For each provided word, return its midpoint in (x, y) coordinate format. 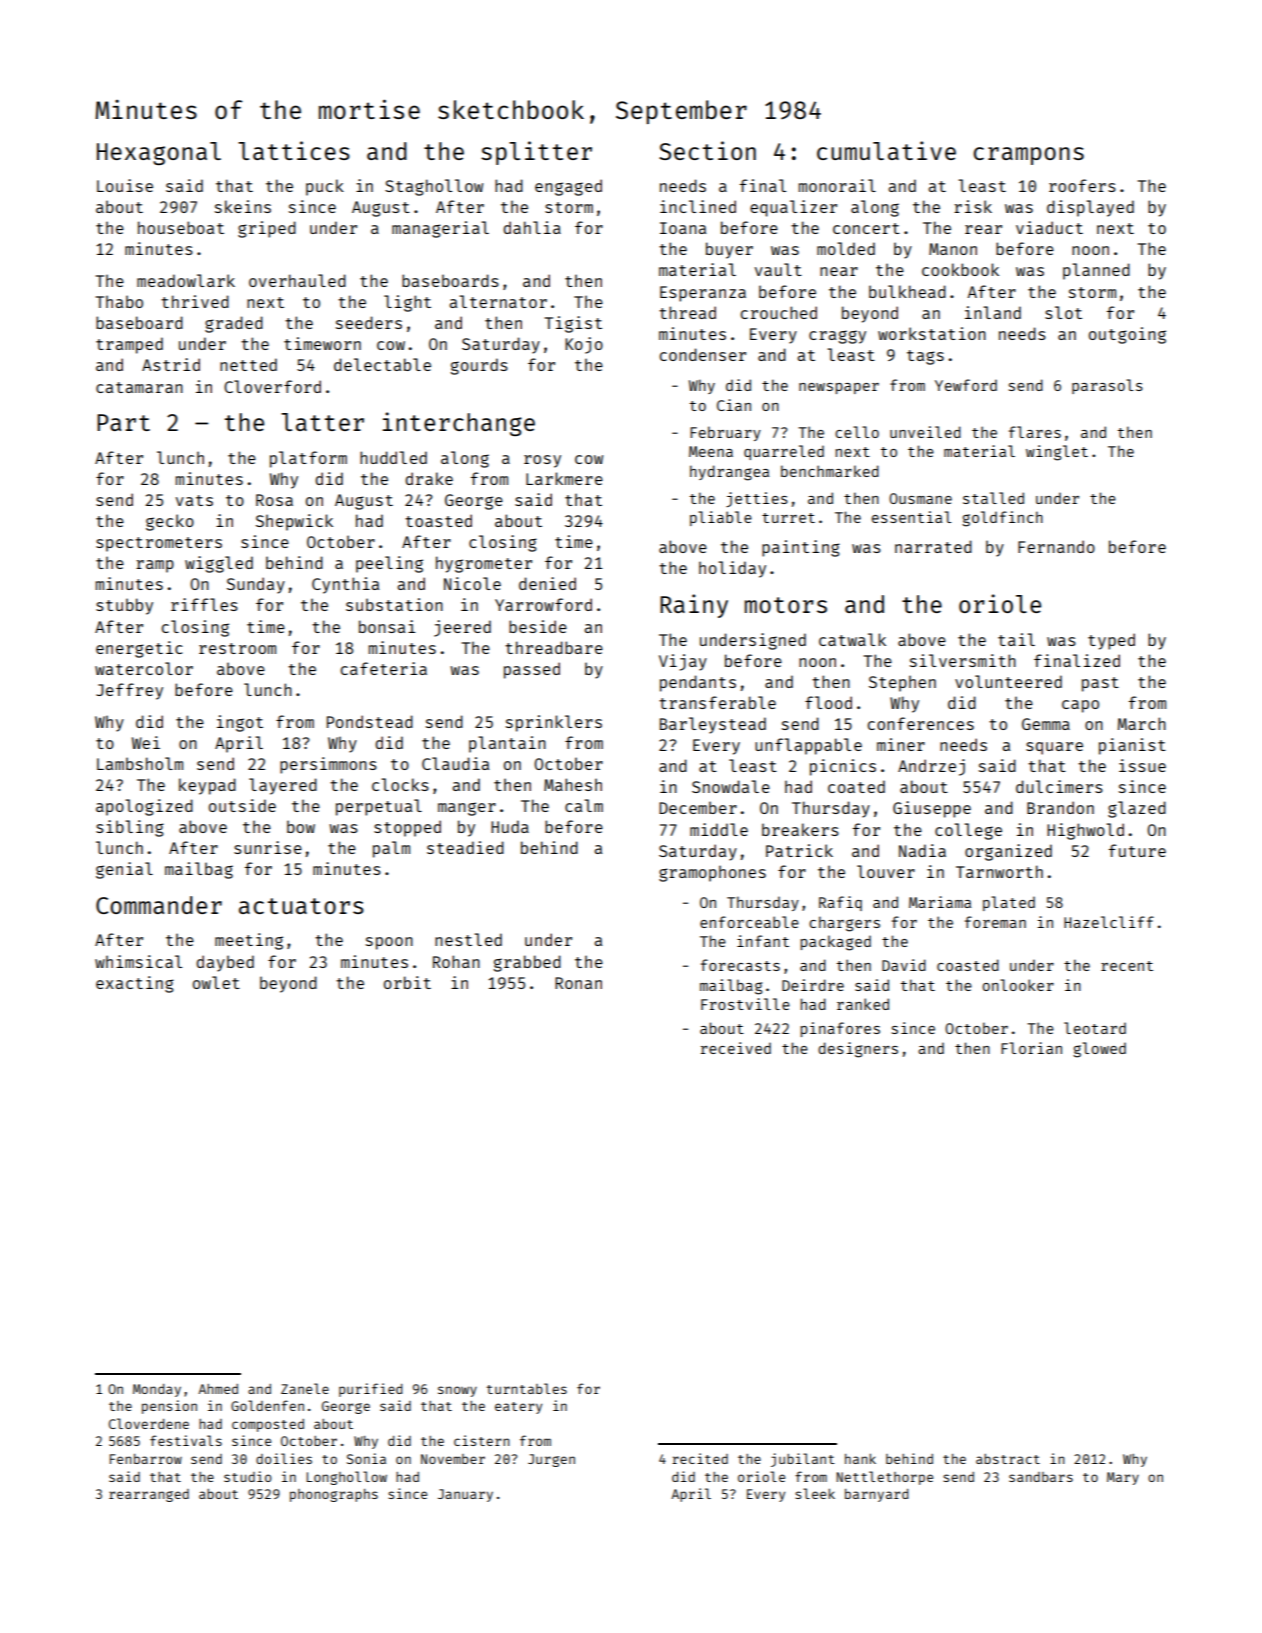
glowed (1099, 1050)
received (736, 1048)
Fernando (1056, 546)
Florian (1031, 1048)
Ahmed (218, 1389)
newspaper (839, 388)
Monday (157, 1390)
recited (700, 1458)
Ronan (578, 983)
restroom (237, 648)
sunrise (268, 847)
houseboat (181, 227)
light (407, 303)
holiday (732, 569)
